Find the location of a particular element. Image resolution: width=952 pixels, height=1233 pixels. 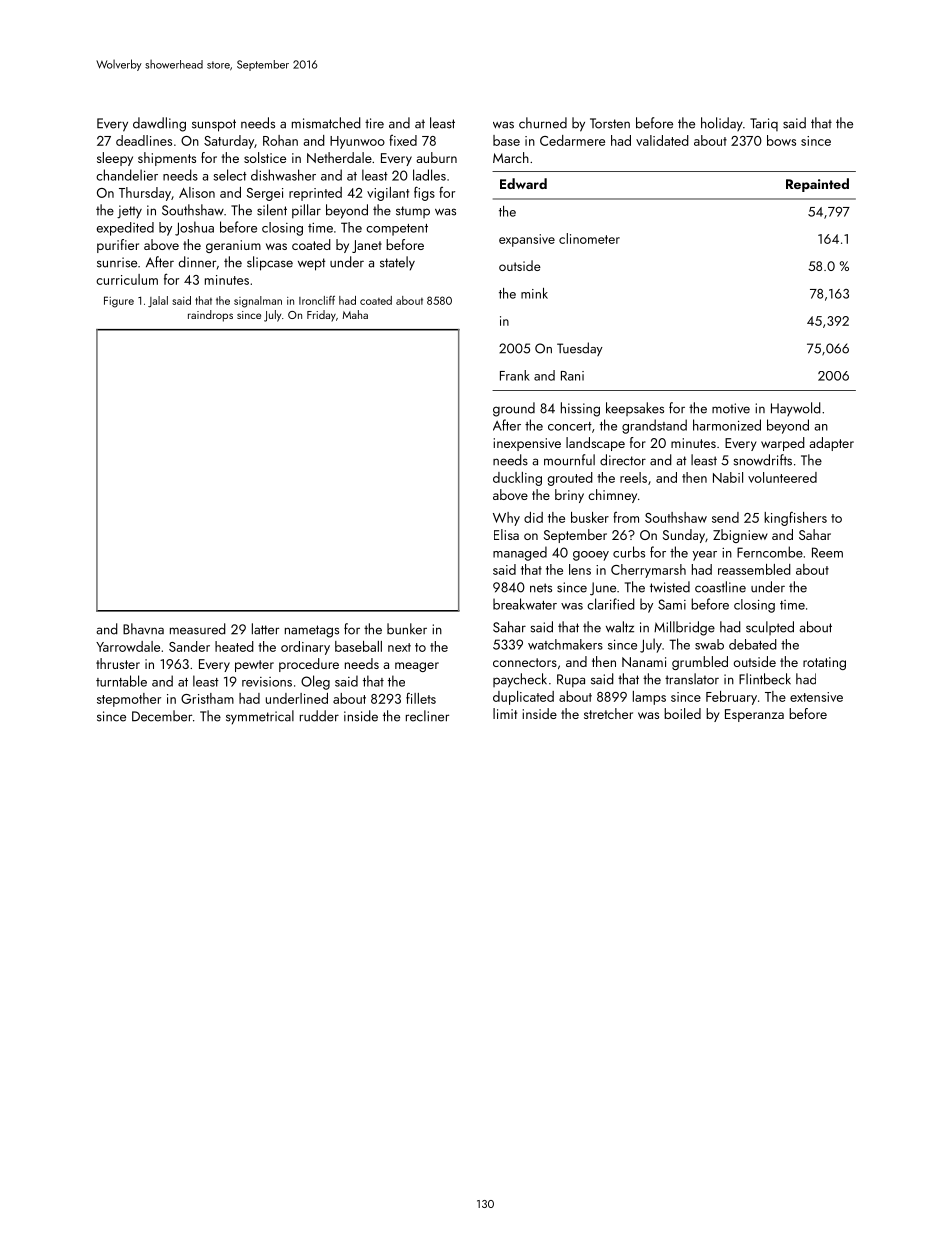

raindrops is located at coordinates (210, 316).
